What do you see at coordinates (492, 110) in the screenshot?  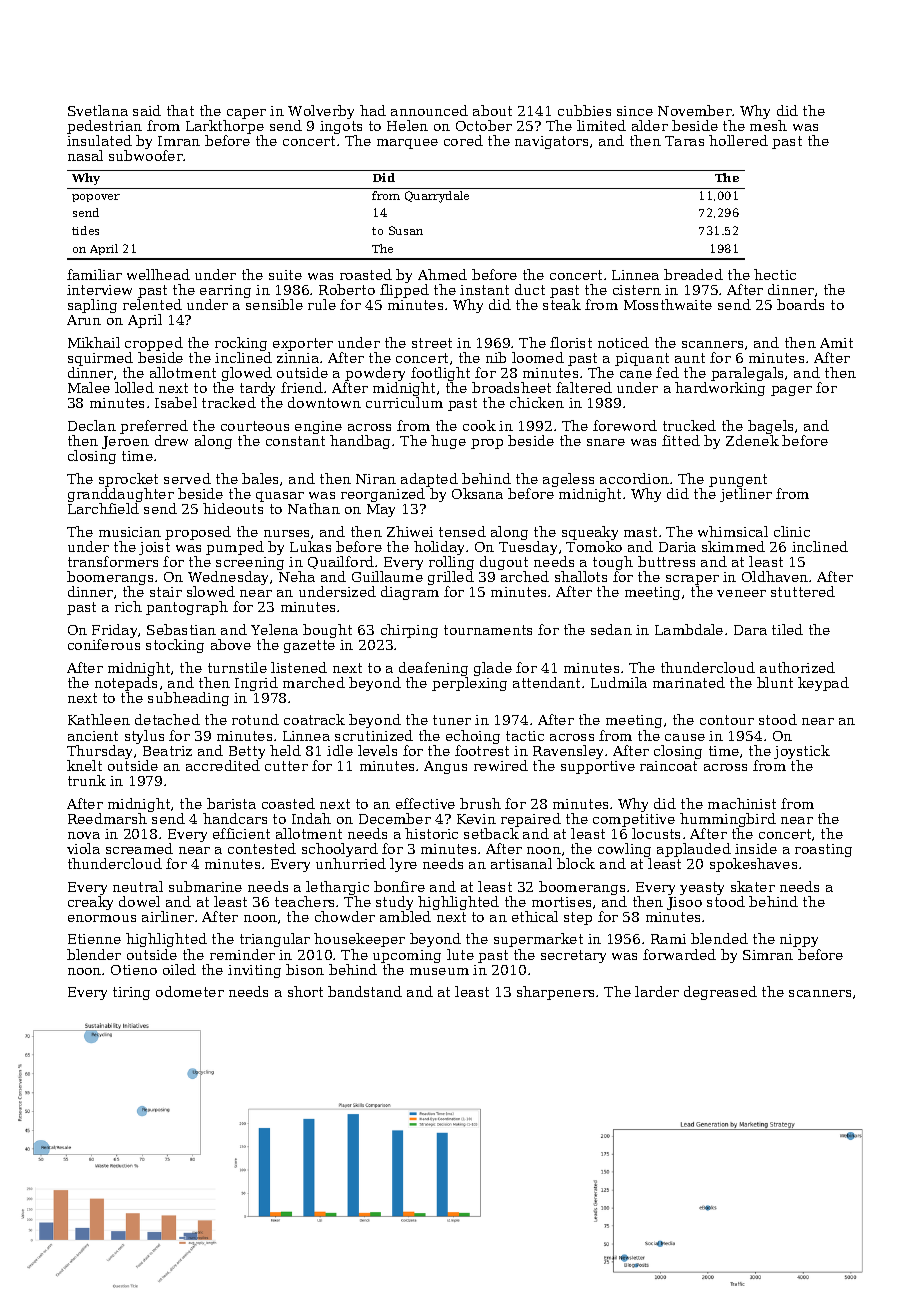 I see `about` at bounding box center [492, 110].
